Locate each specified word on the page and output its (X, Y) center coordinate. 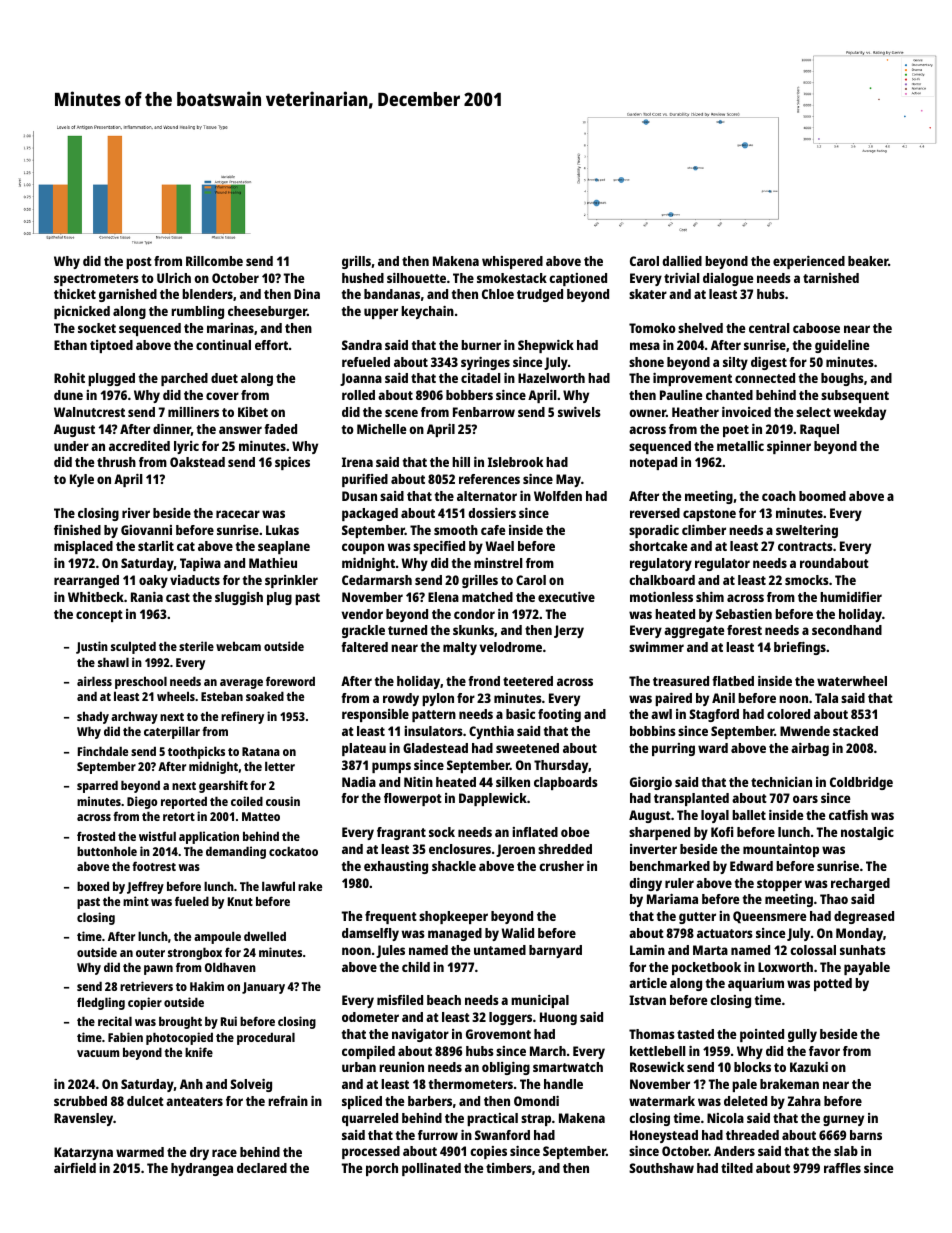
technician (781, 782)
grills (356, 262)
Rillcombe (214, 261)
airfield (75, 1168)
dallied (682, 261)
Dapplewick (493, 799)
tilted (737, 1168)
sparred (97, 786)
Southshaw (661, 1168)
